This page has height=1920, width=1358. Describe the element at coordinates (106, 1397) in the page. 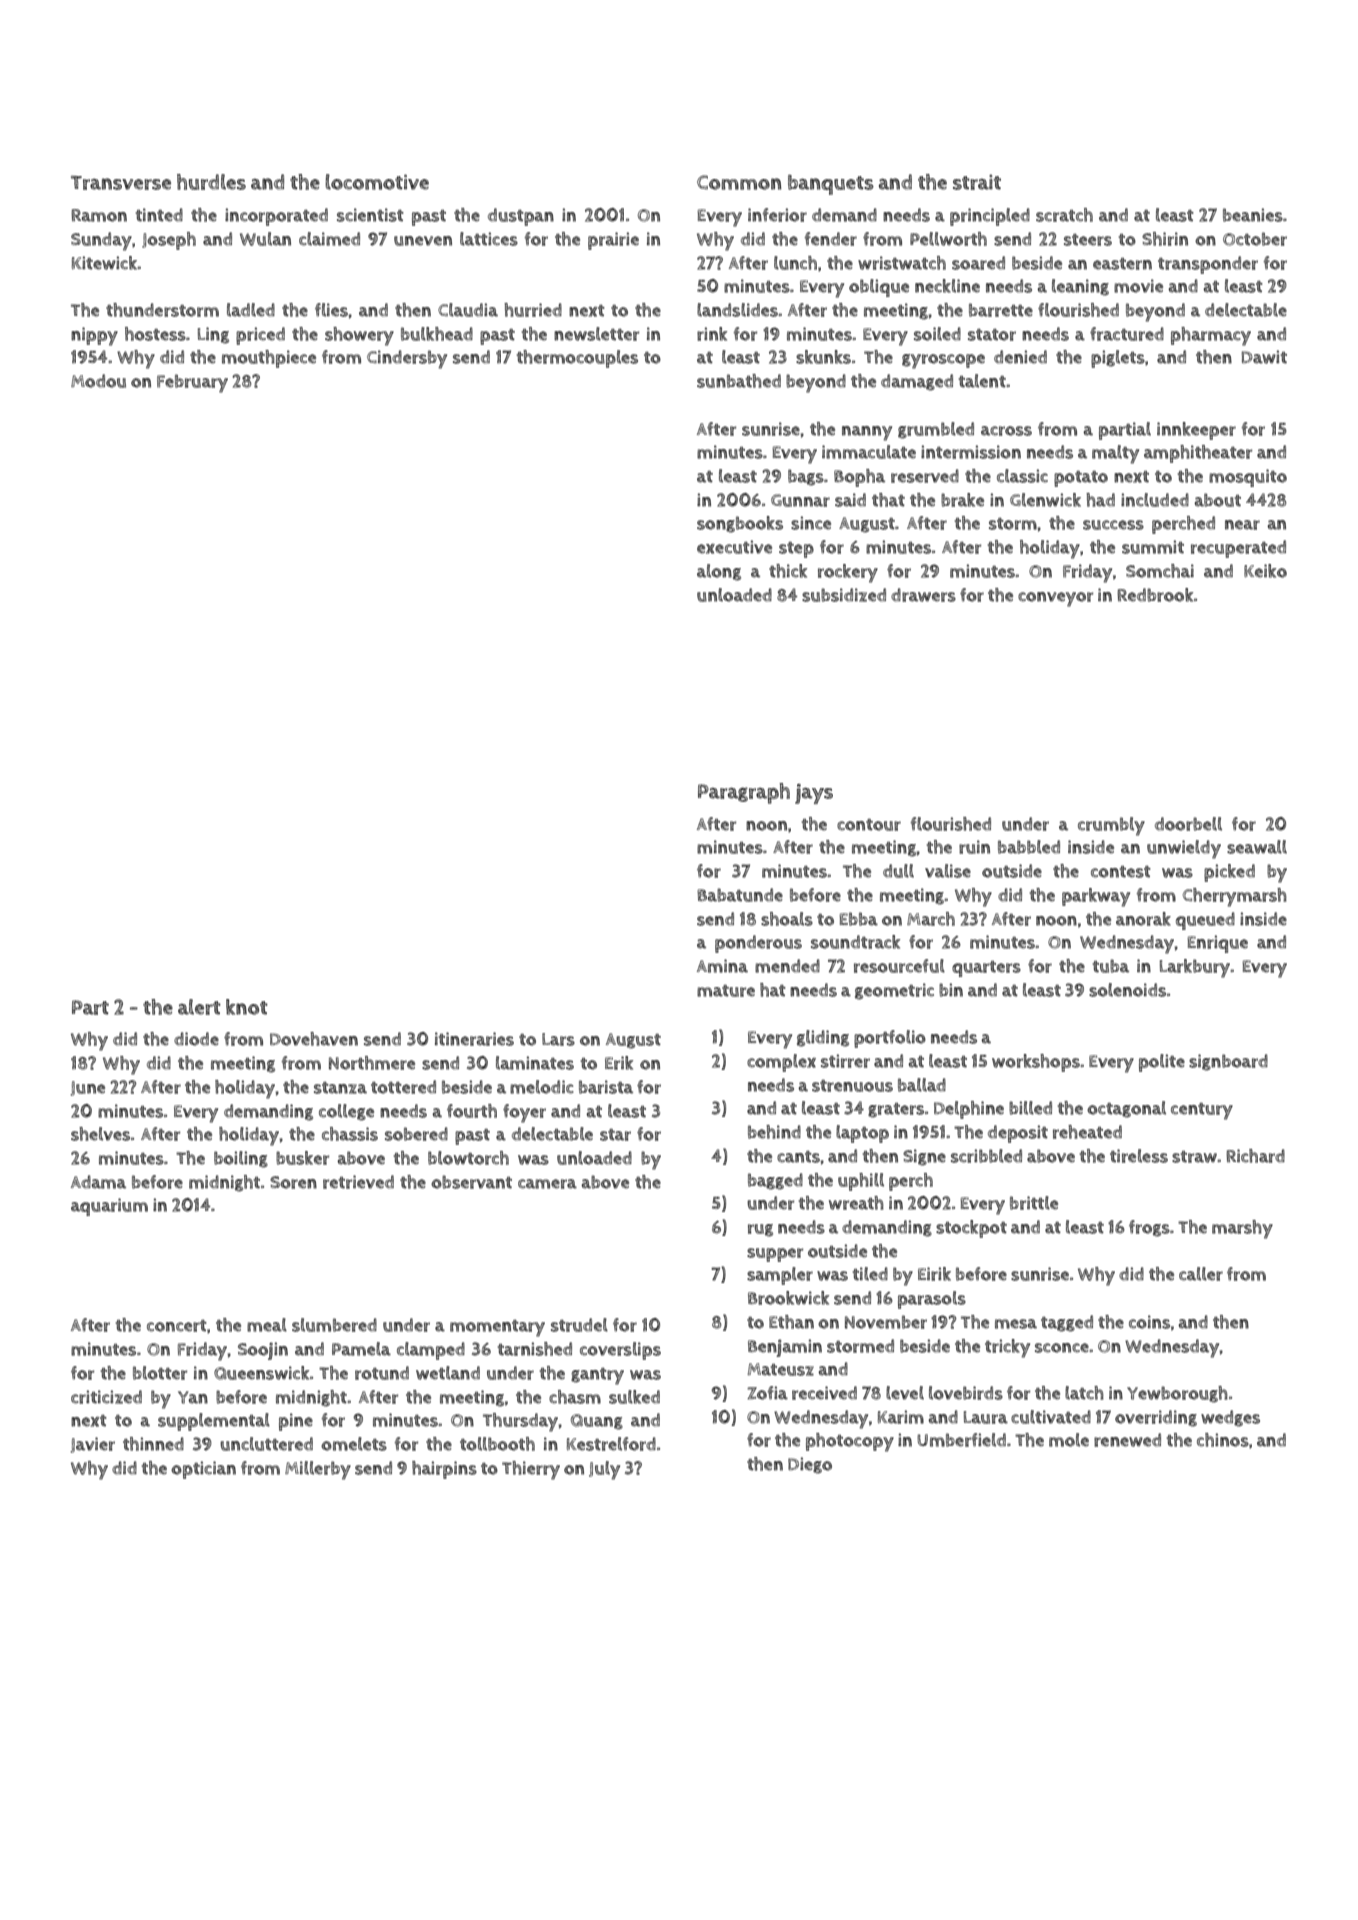

I see `criticized` at that location.
